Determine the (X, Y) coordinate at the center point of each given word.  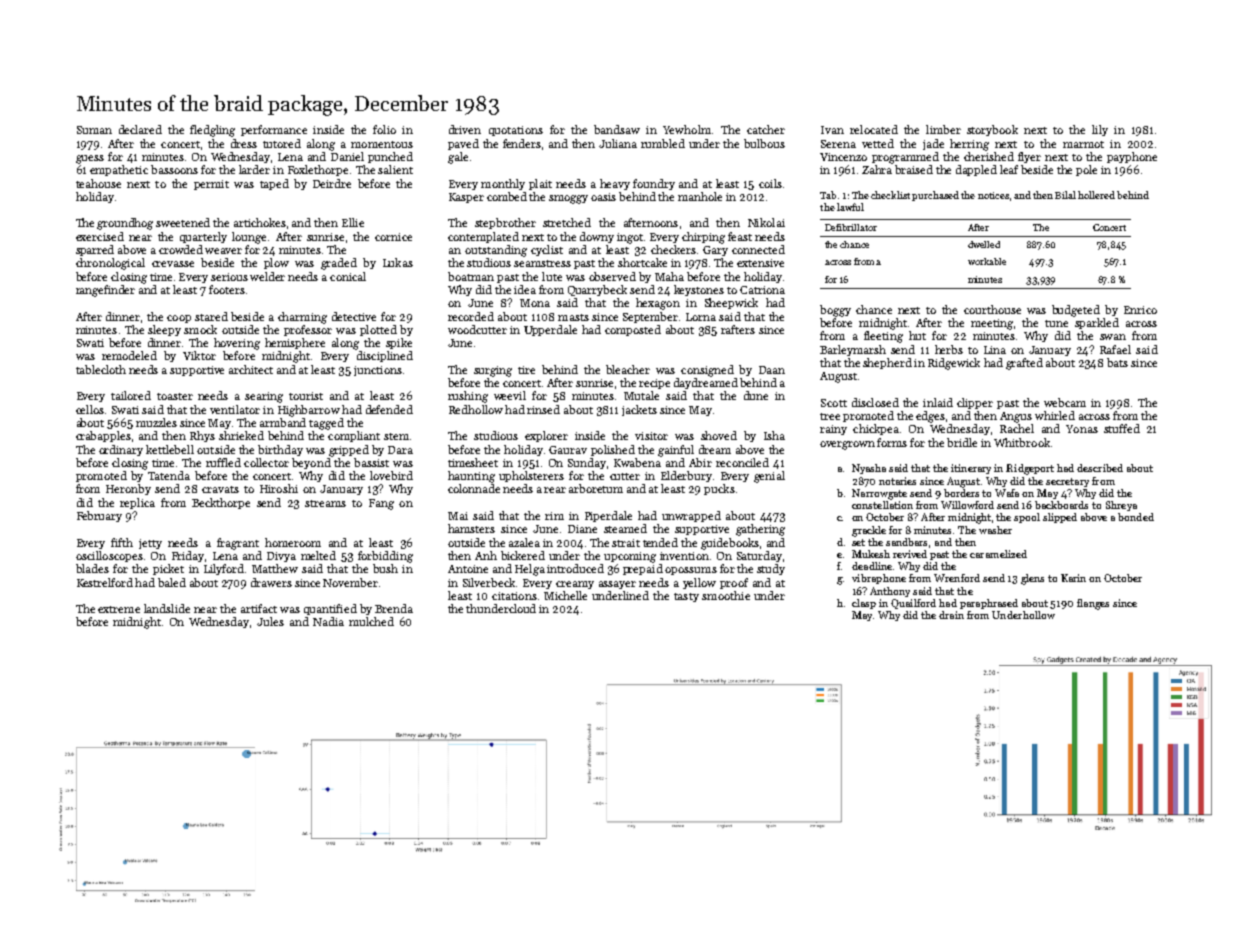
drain (951, 615)
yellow (699, 583)
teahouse (98, 183)
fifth (122, 542)
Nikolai (766, 222)
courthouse (992, 309)
